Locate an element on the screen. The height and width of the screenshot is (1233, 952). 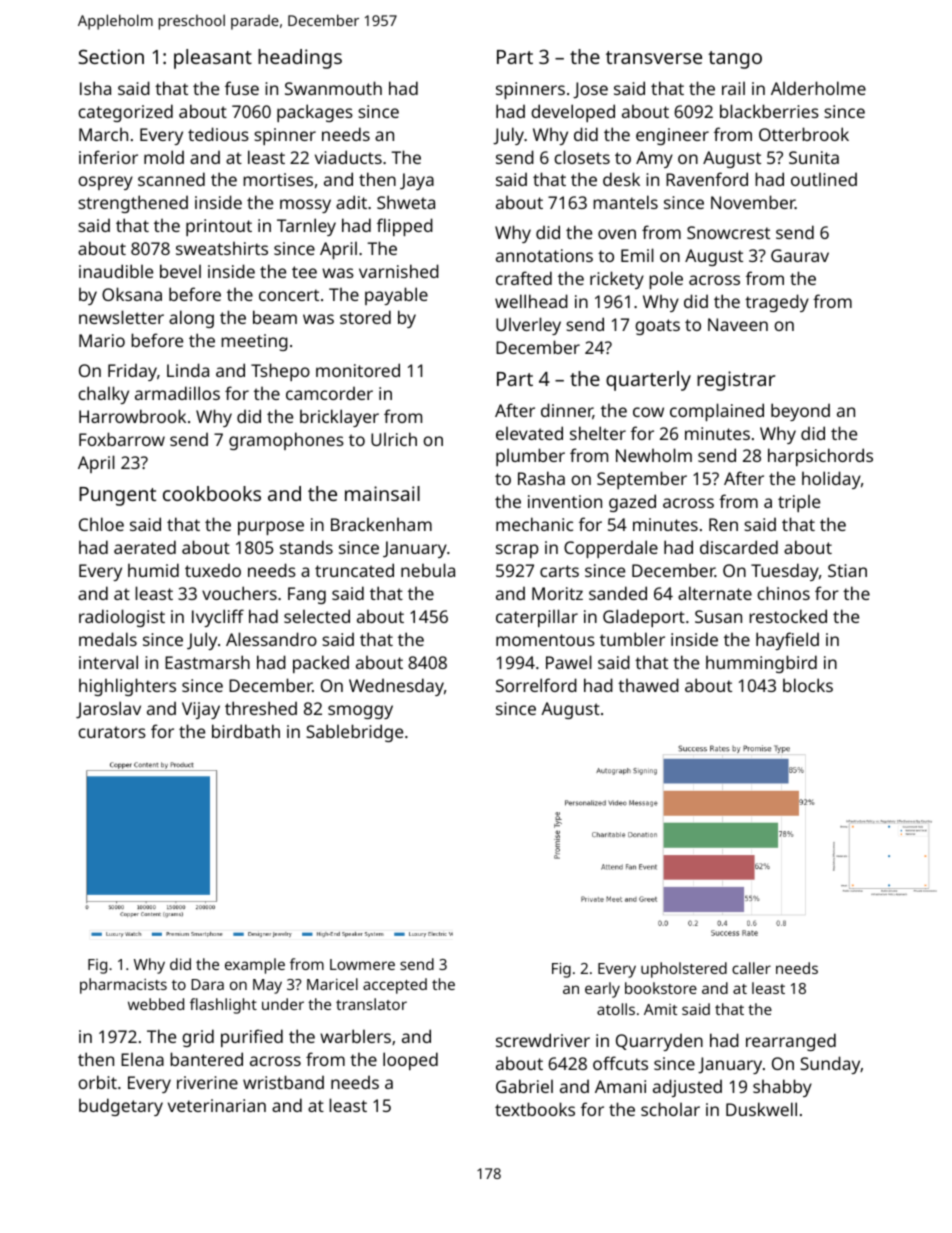
Gabriel is located at coordinates (524, 1086).
